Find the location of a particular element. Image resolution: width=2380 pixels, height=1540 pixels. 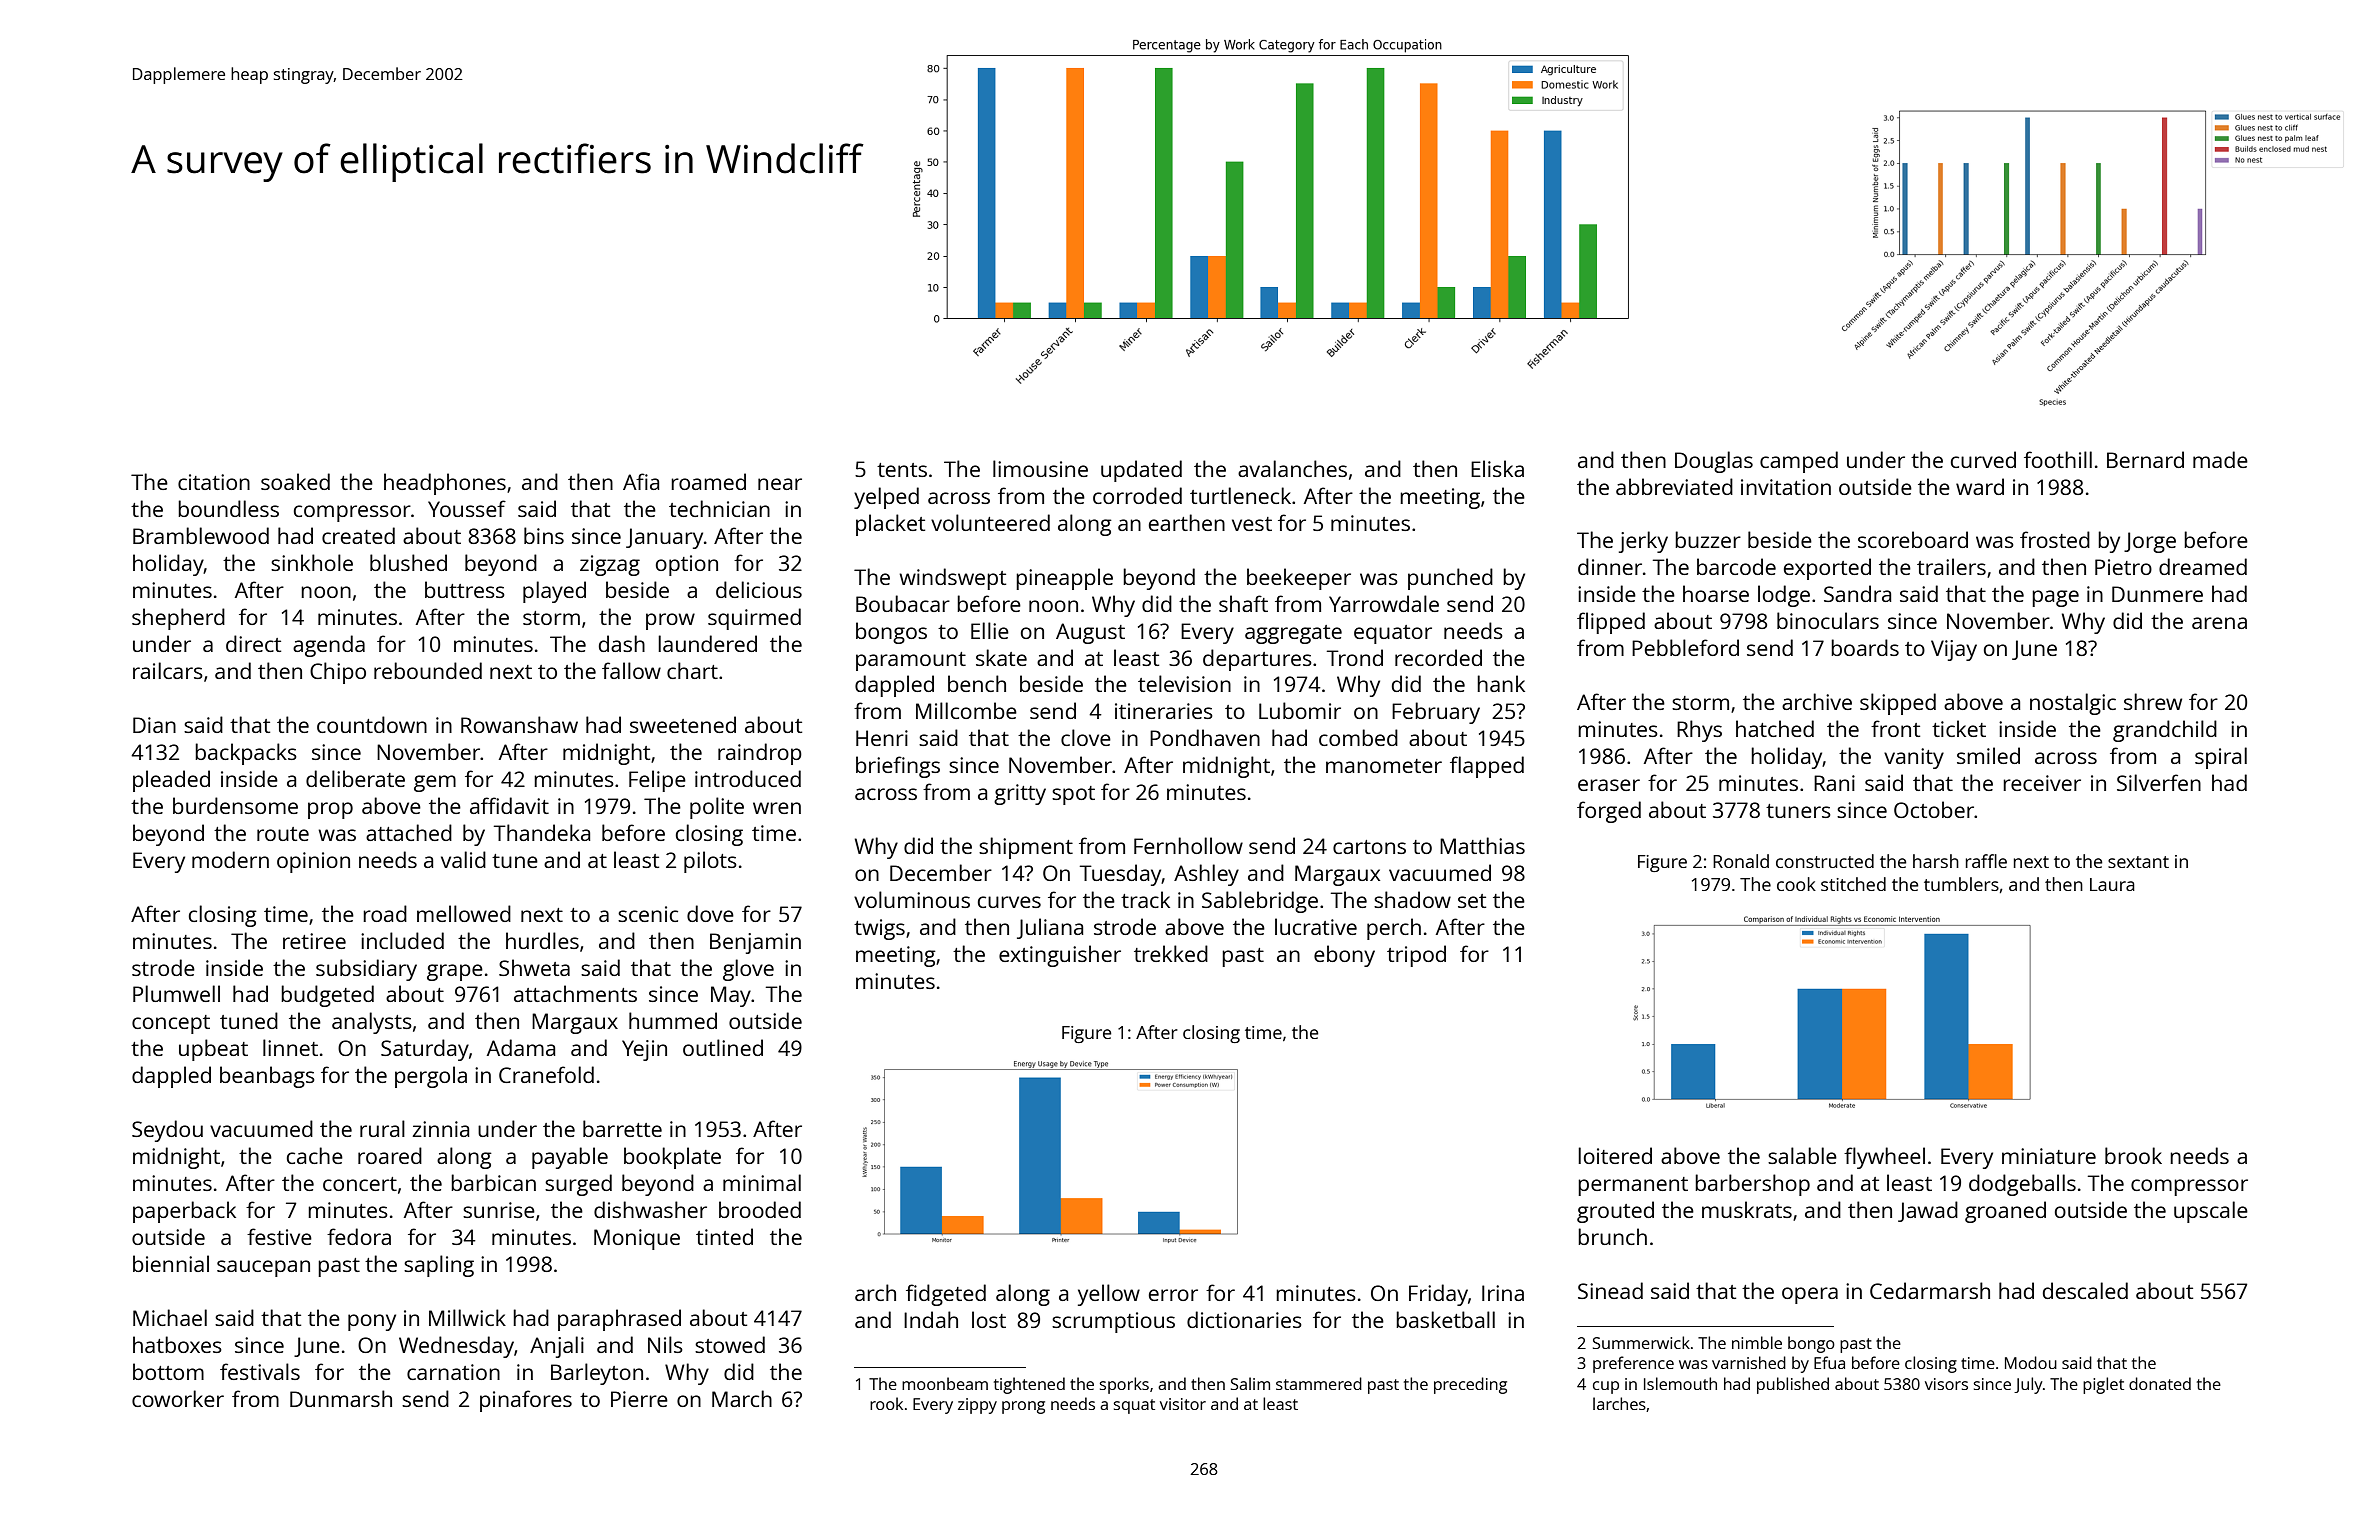

modern is located at coordinates (230, 859).
